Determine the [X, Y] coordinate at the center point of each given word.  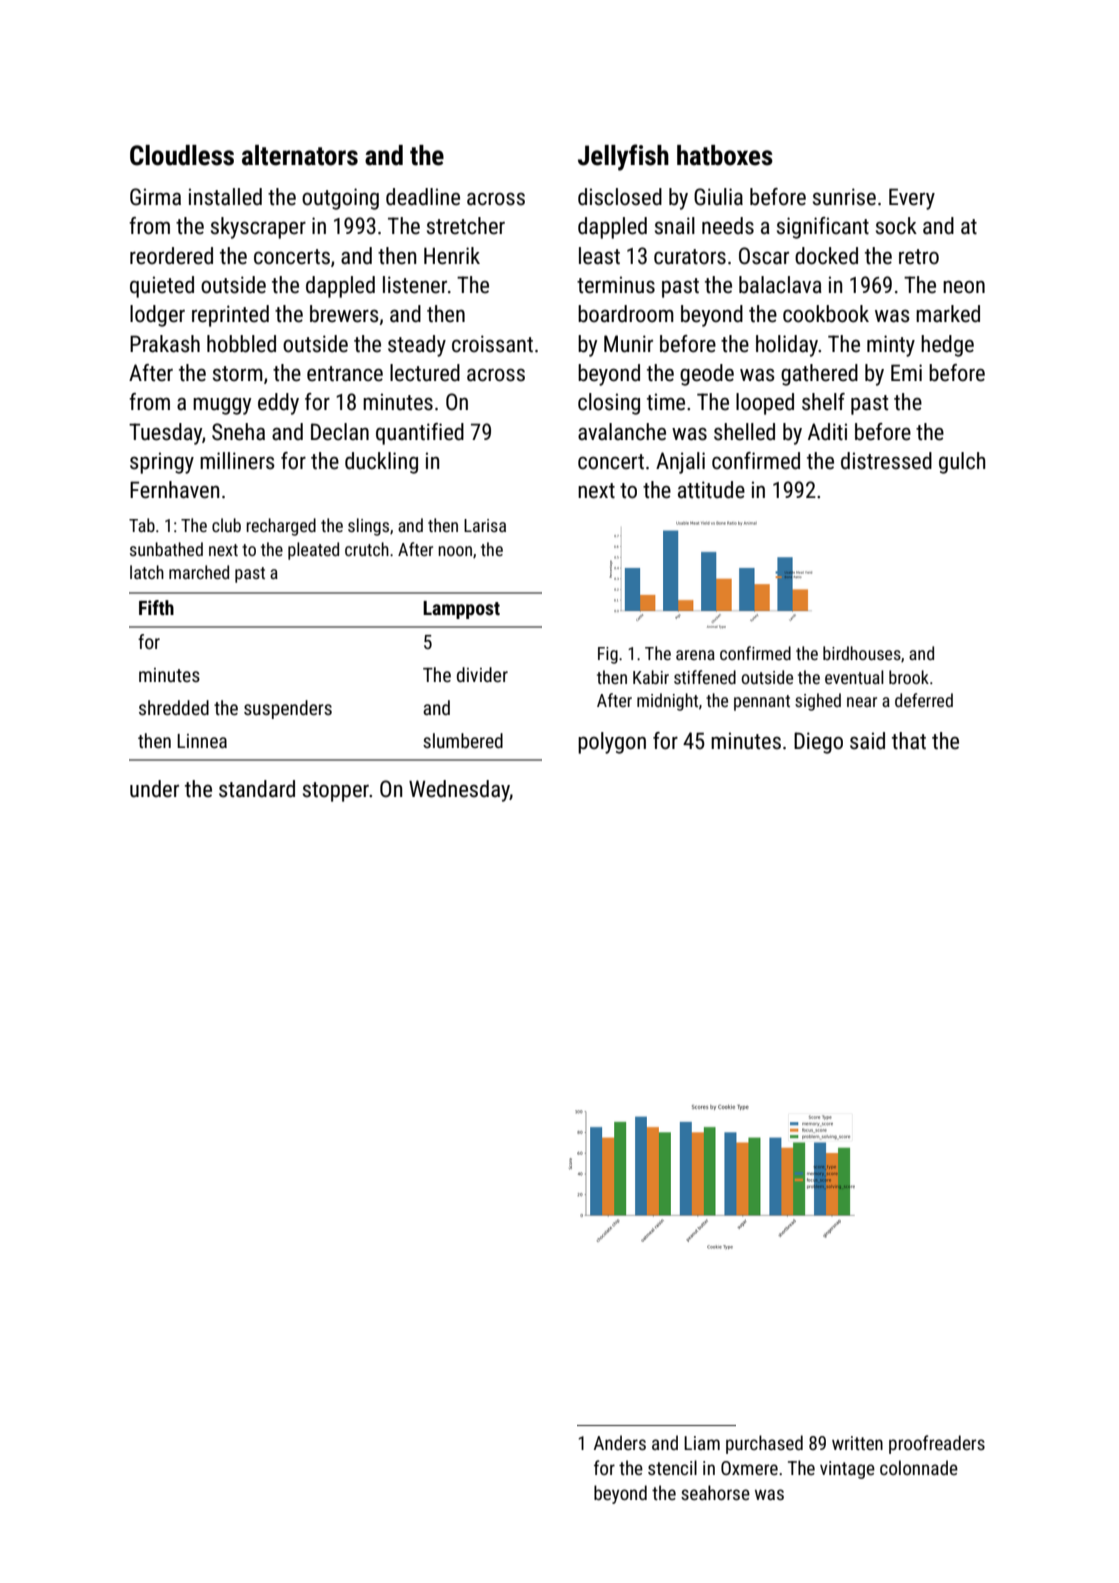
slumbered [463, 740]
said [867, 741]
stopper [336, 792]
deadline [423, 197]
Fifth [156, 607]
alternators [300, 155]
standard [257, 789]
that [909, 741]
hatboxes [725, 155]
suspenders [288, 709]
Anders [620, 1442]
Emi [906, 372]
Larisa [485, 525]
